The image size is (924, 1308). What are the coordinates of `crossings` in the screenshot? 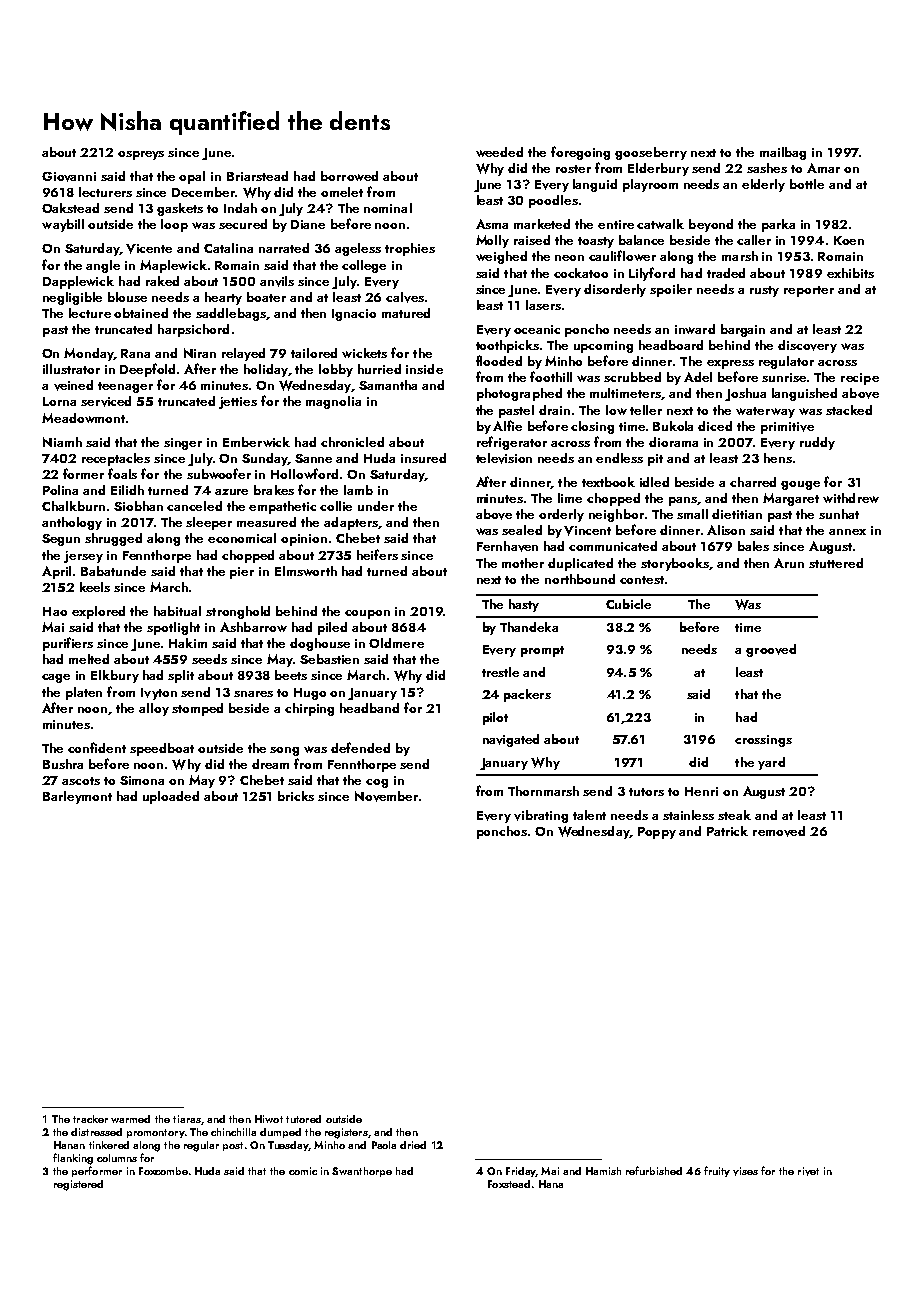 It's located at (763, 741).
